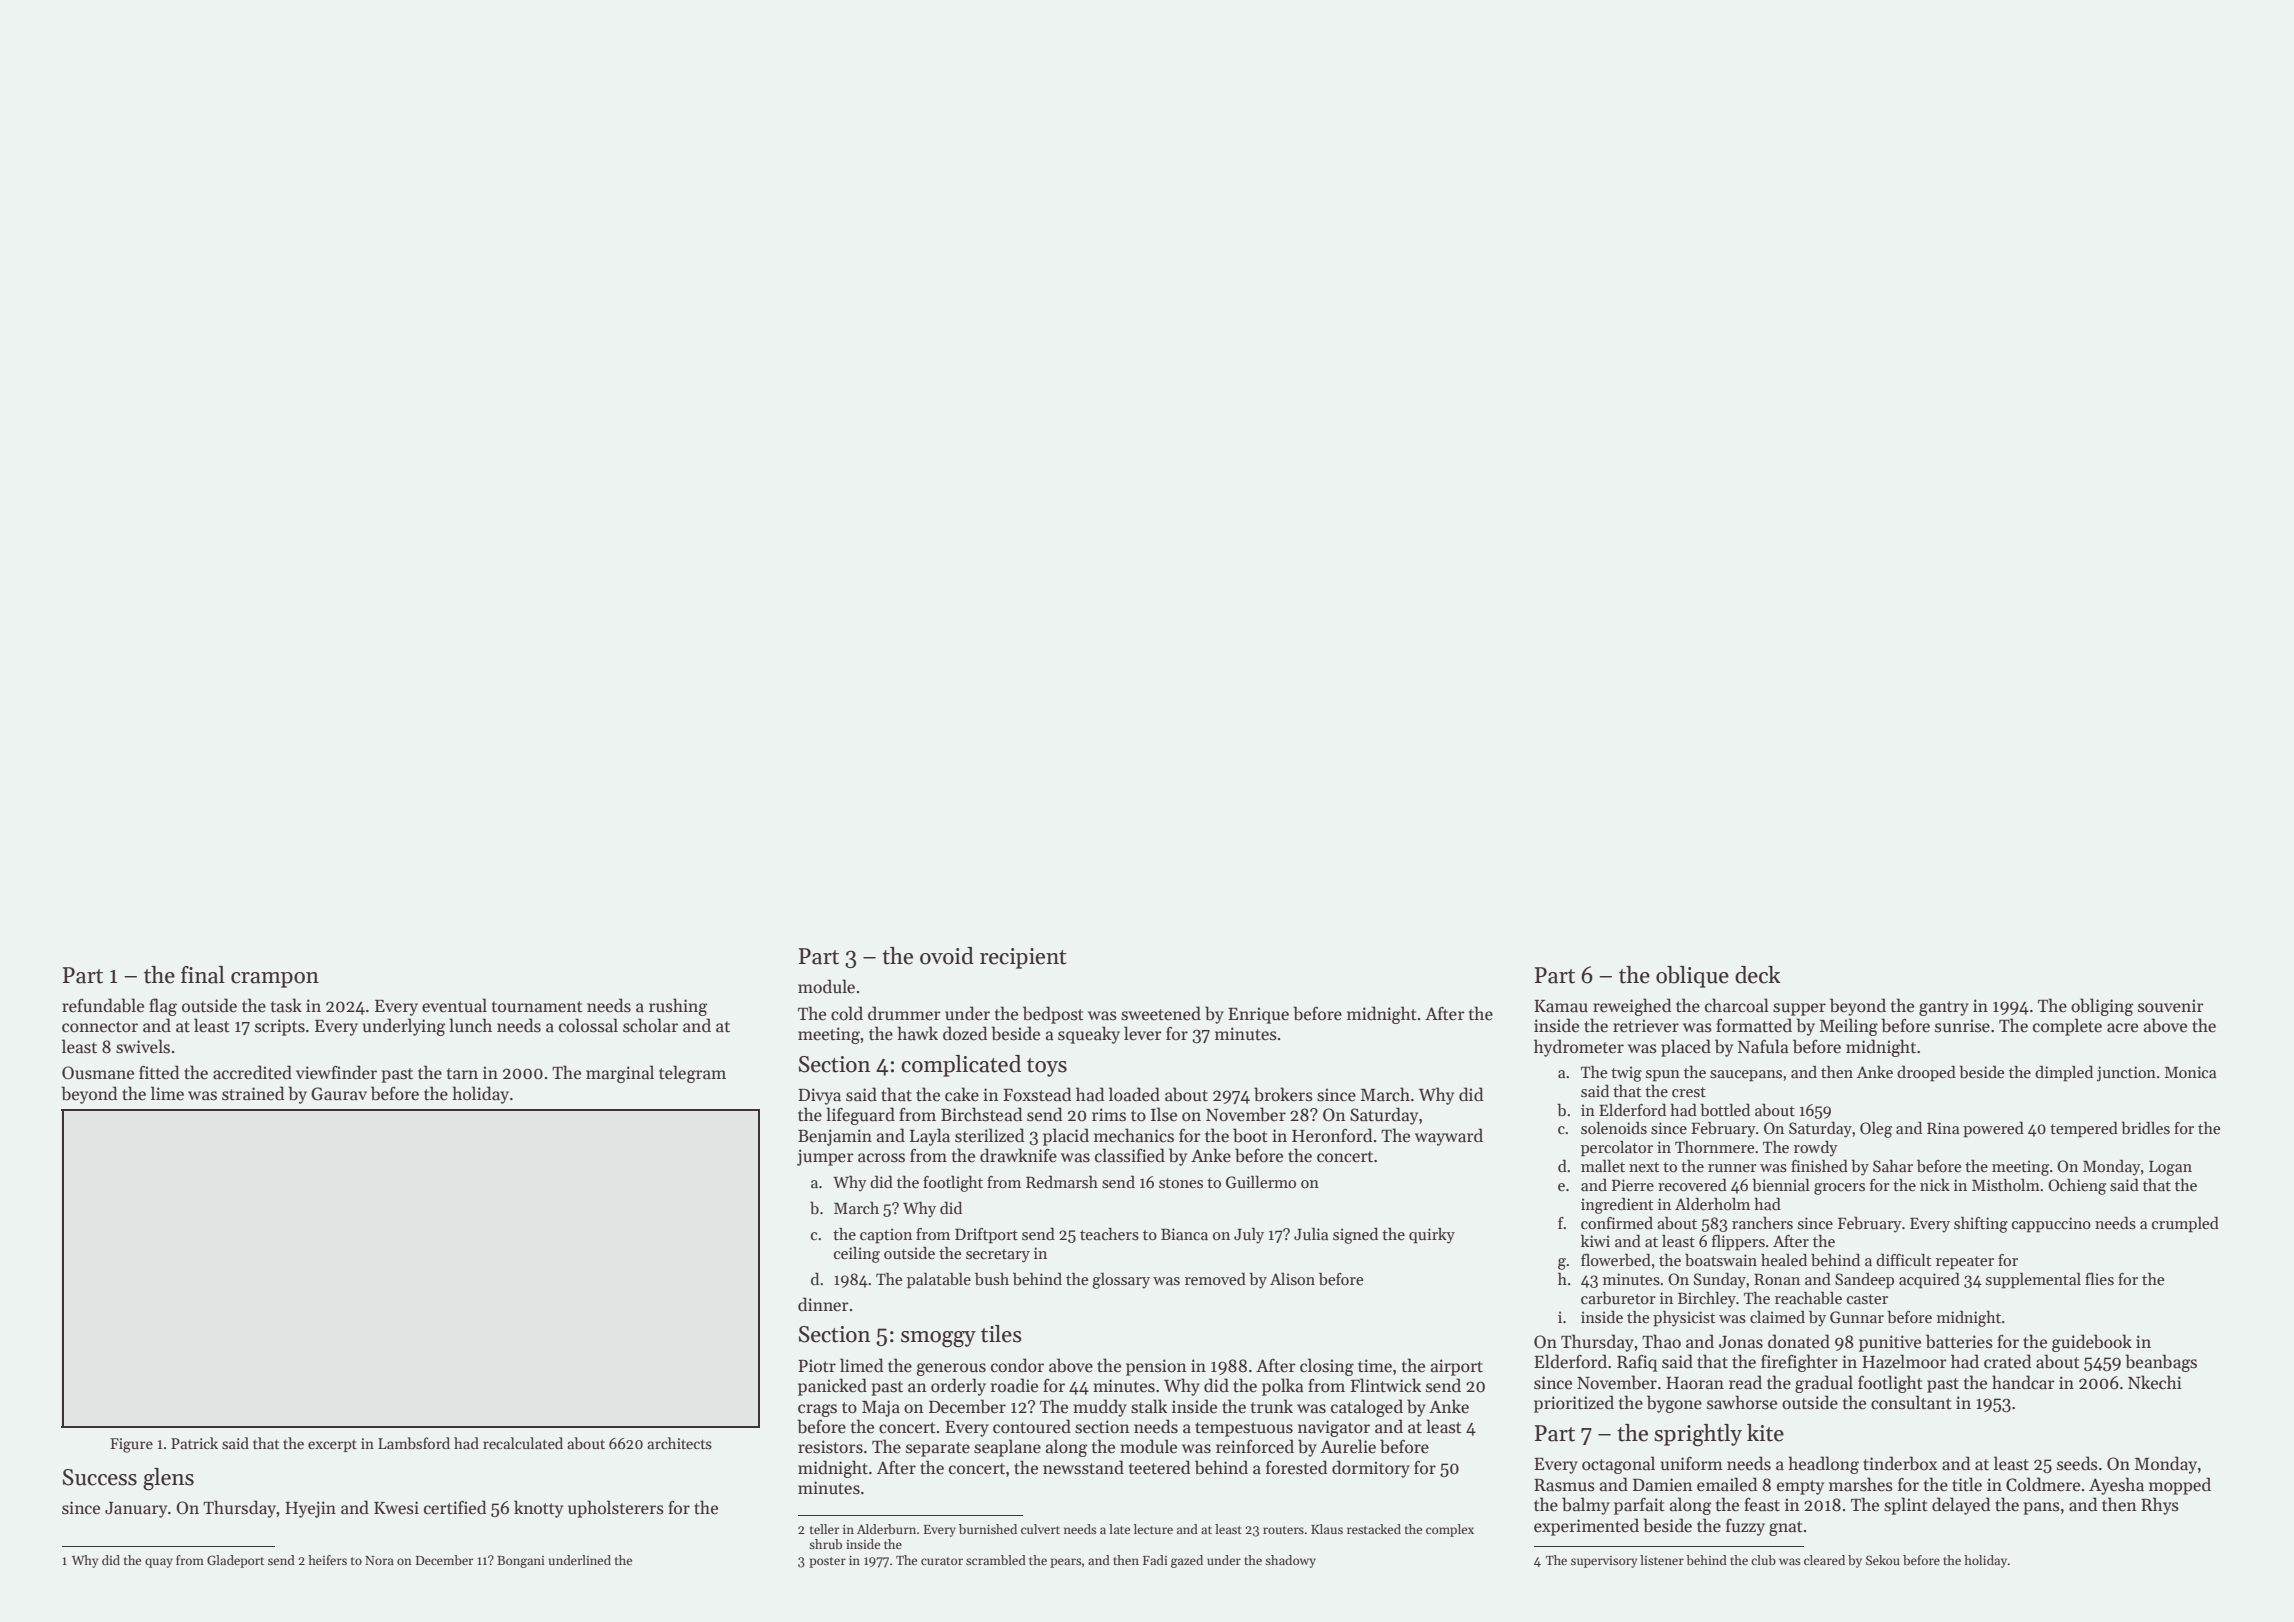 Image resolution: width=2294 pixels, height=1622 pixels. What do you see at coordinates (1348, 1446) in the image?
I see `Aurelie` at bounding box center [1348, 1446].
